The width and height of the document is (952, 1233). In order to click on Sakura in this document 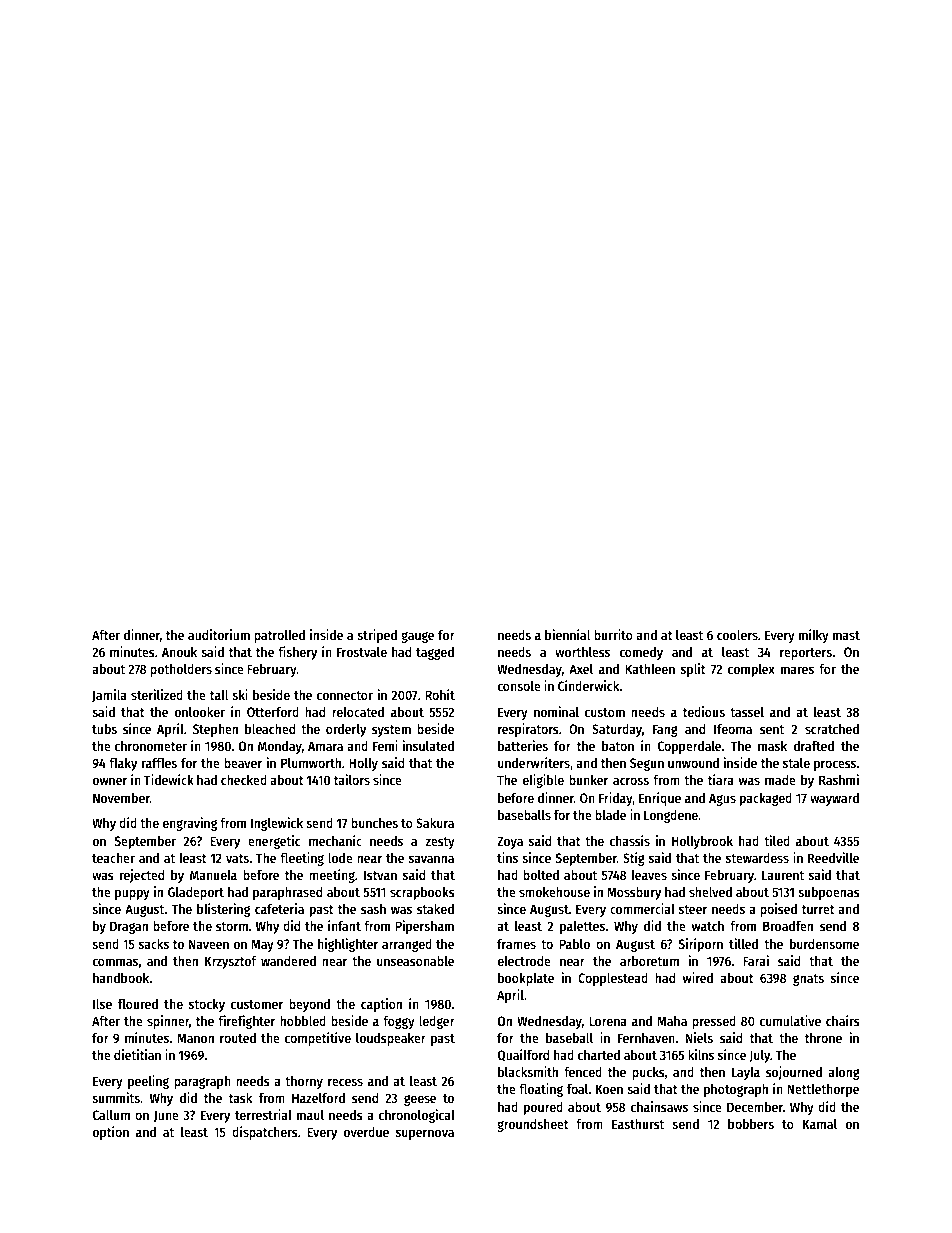, I will do `click(435, 823)`.
